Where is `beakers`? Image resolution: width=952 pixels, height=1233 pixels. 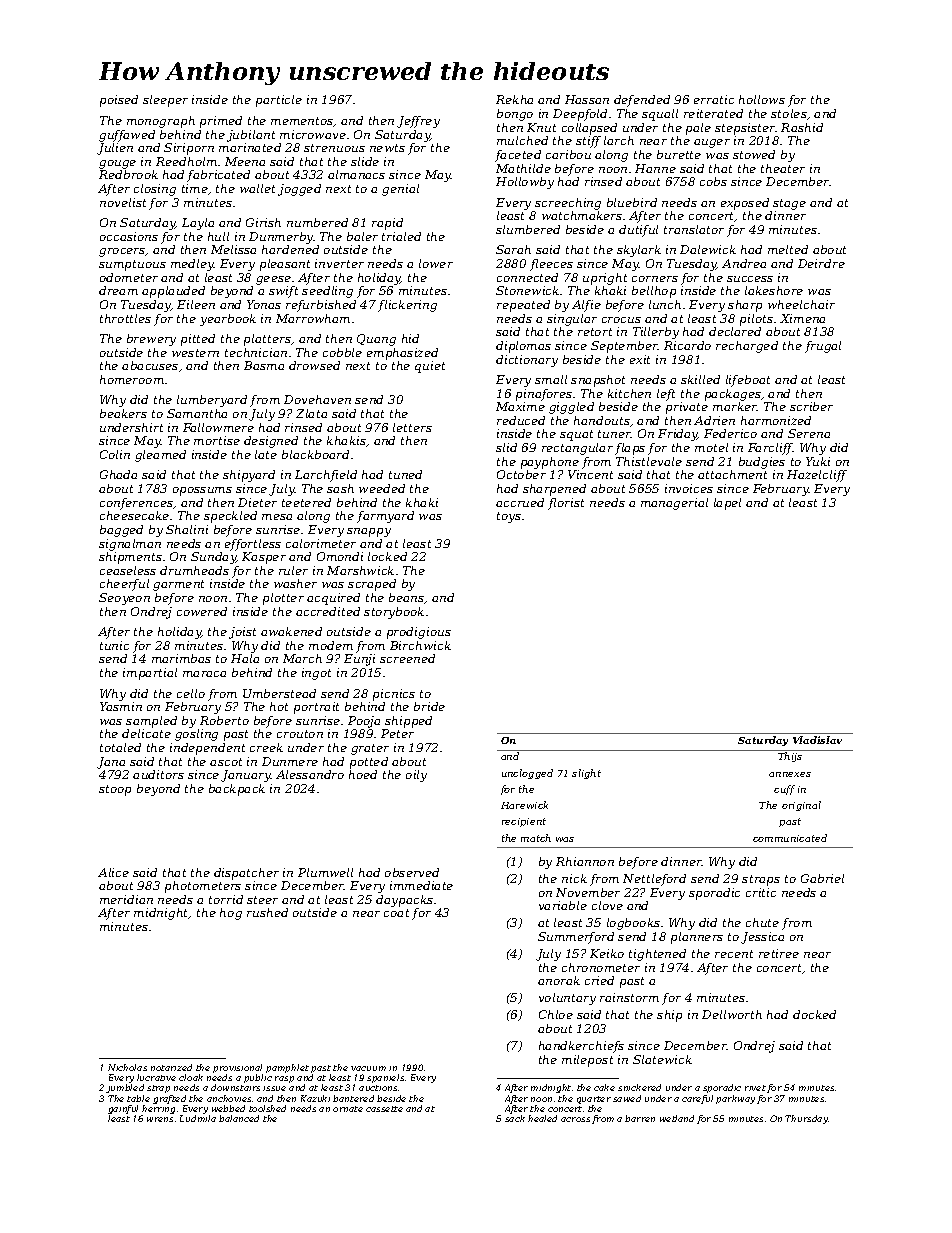
beakers is located at coordinates (123, 413).
